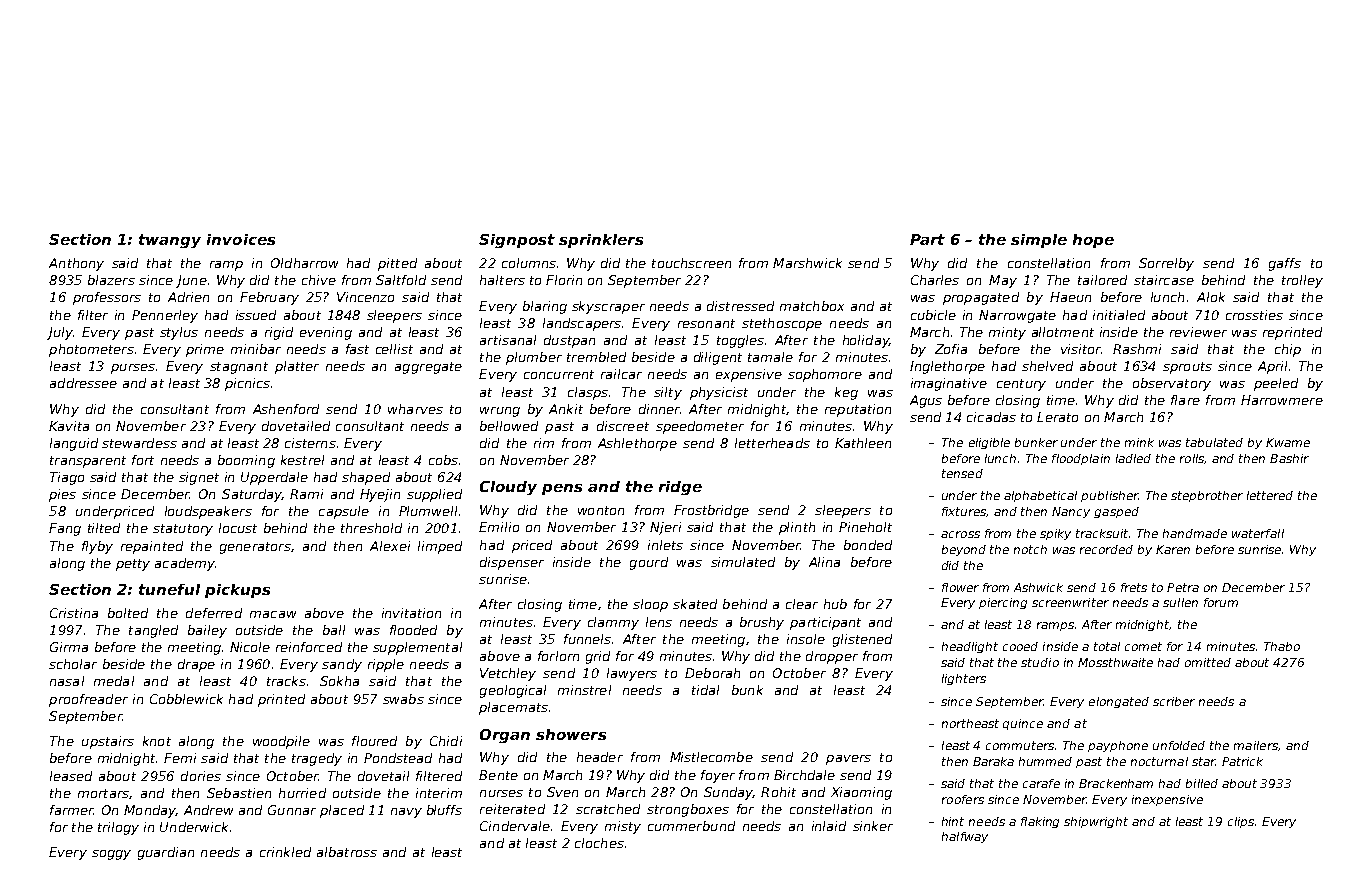 The width and height of the image is (1372, 887). I want to click on wonton, so click(601, 510).
